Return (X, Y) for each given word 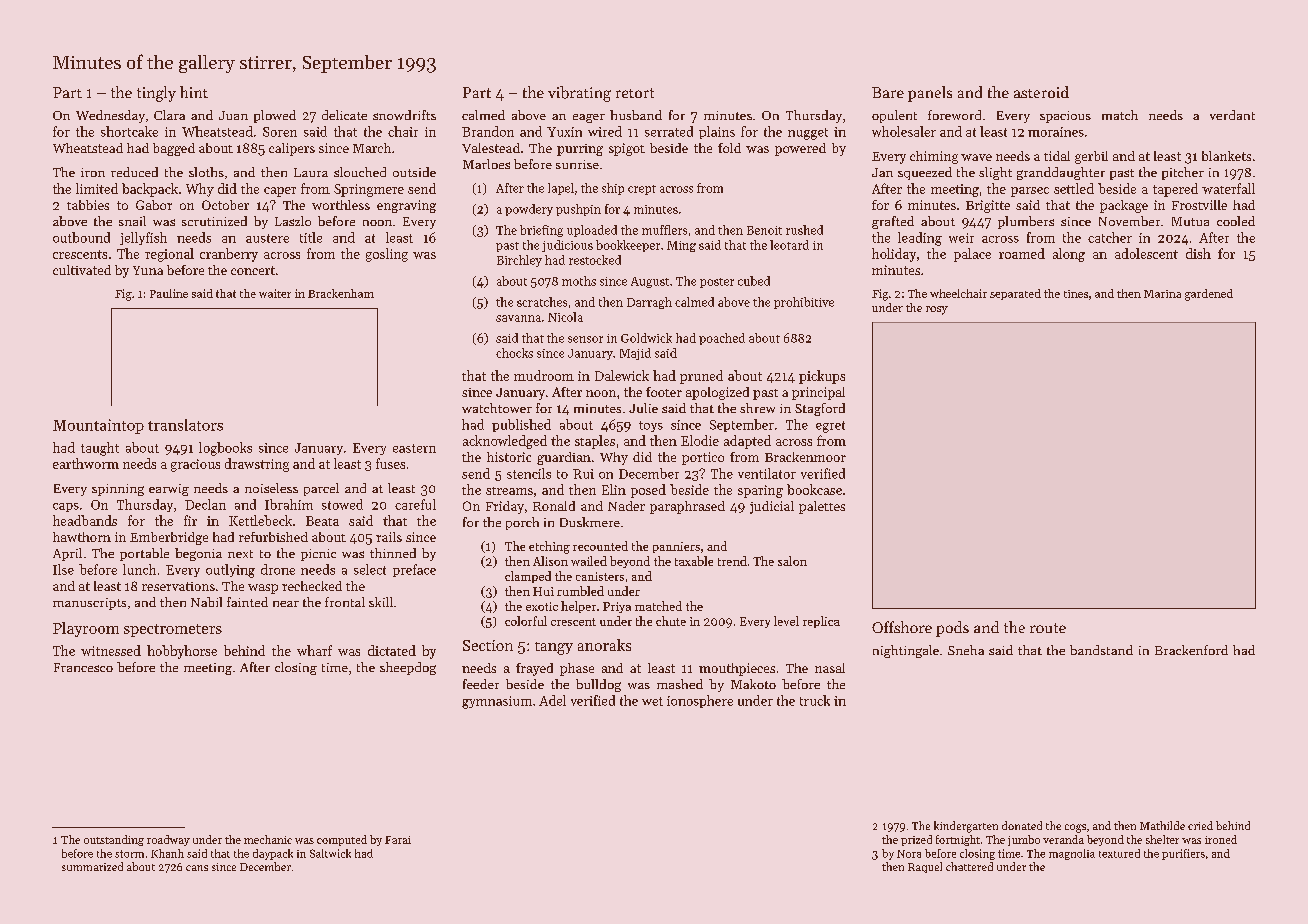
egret (830, 427)
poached (722, 339)
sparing (760, 491)
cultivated (82, 270)
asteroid (1041, 92)
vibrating (579, 94)
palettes (822, 507)
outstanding (114, 840)
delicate (344, 115)
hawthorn (82, 537)
